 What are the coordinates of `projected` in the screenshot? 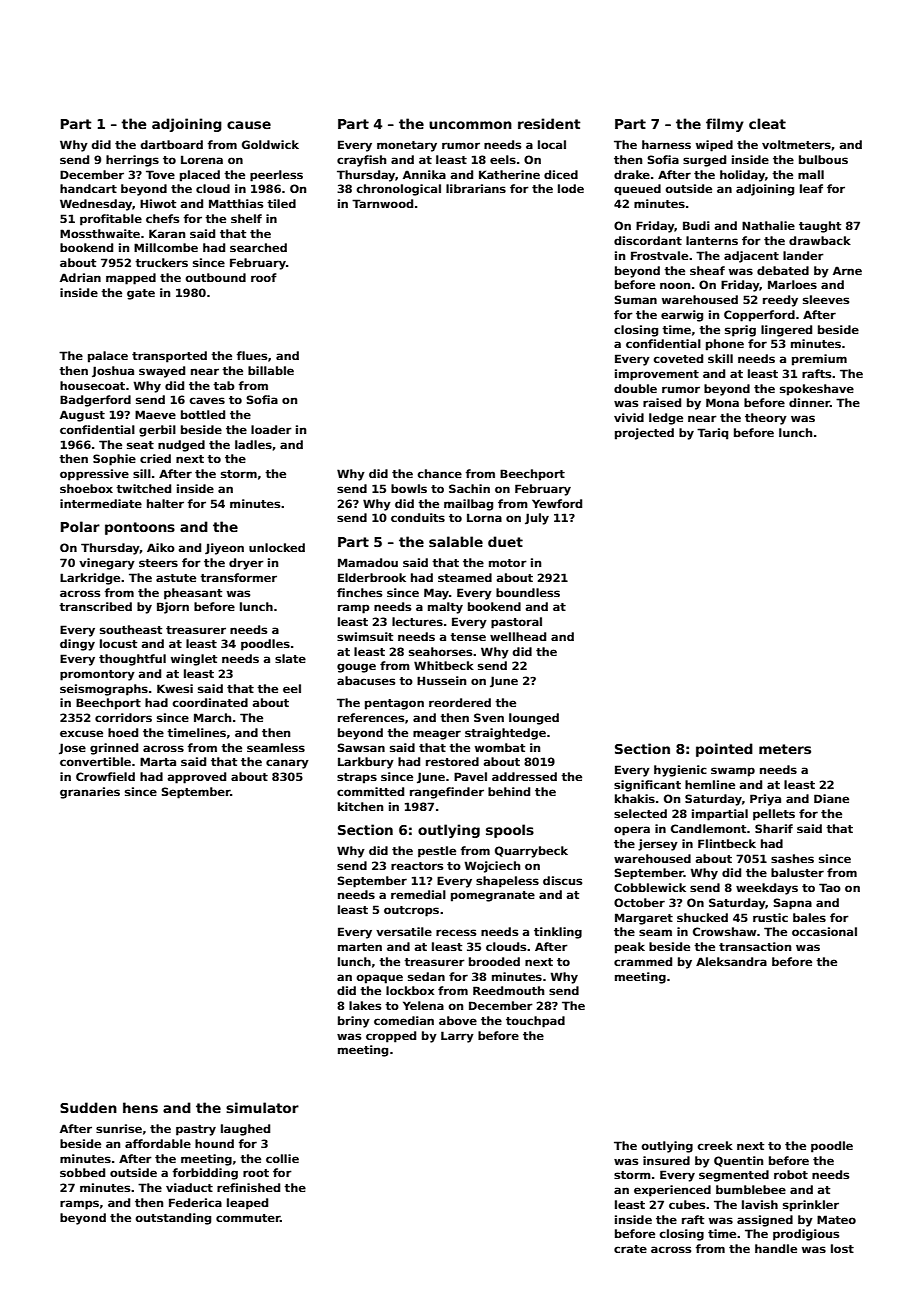 It's located at (644, 434).
